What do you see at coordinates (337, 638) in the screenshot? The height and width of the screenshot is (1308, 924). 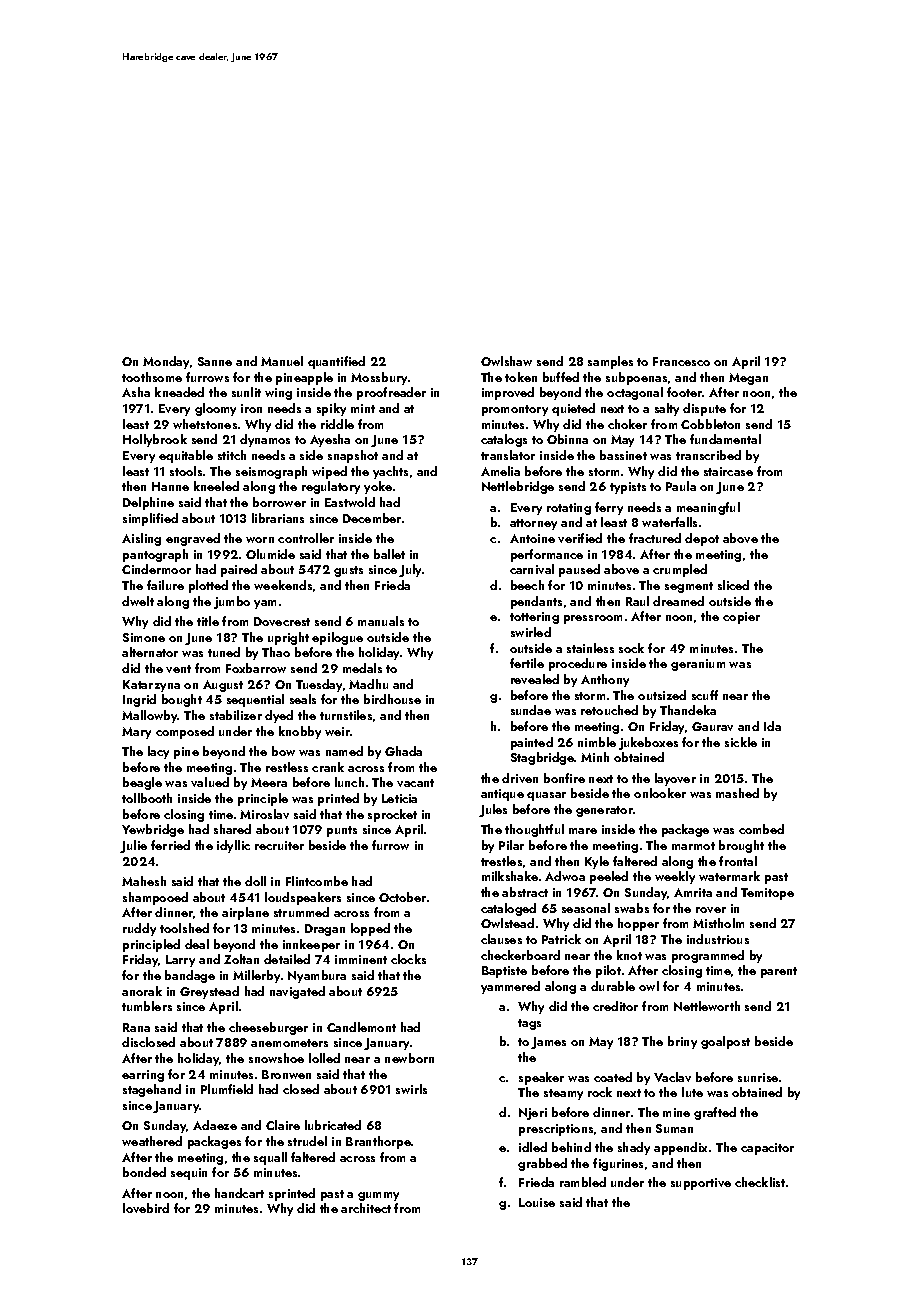 I see `epilogue` at bounding box center [337, 638].
